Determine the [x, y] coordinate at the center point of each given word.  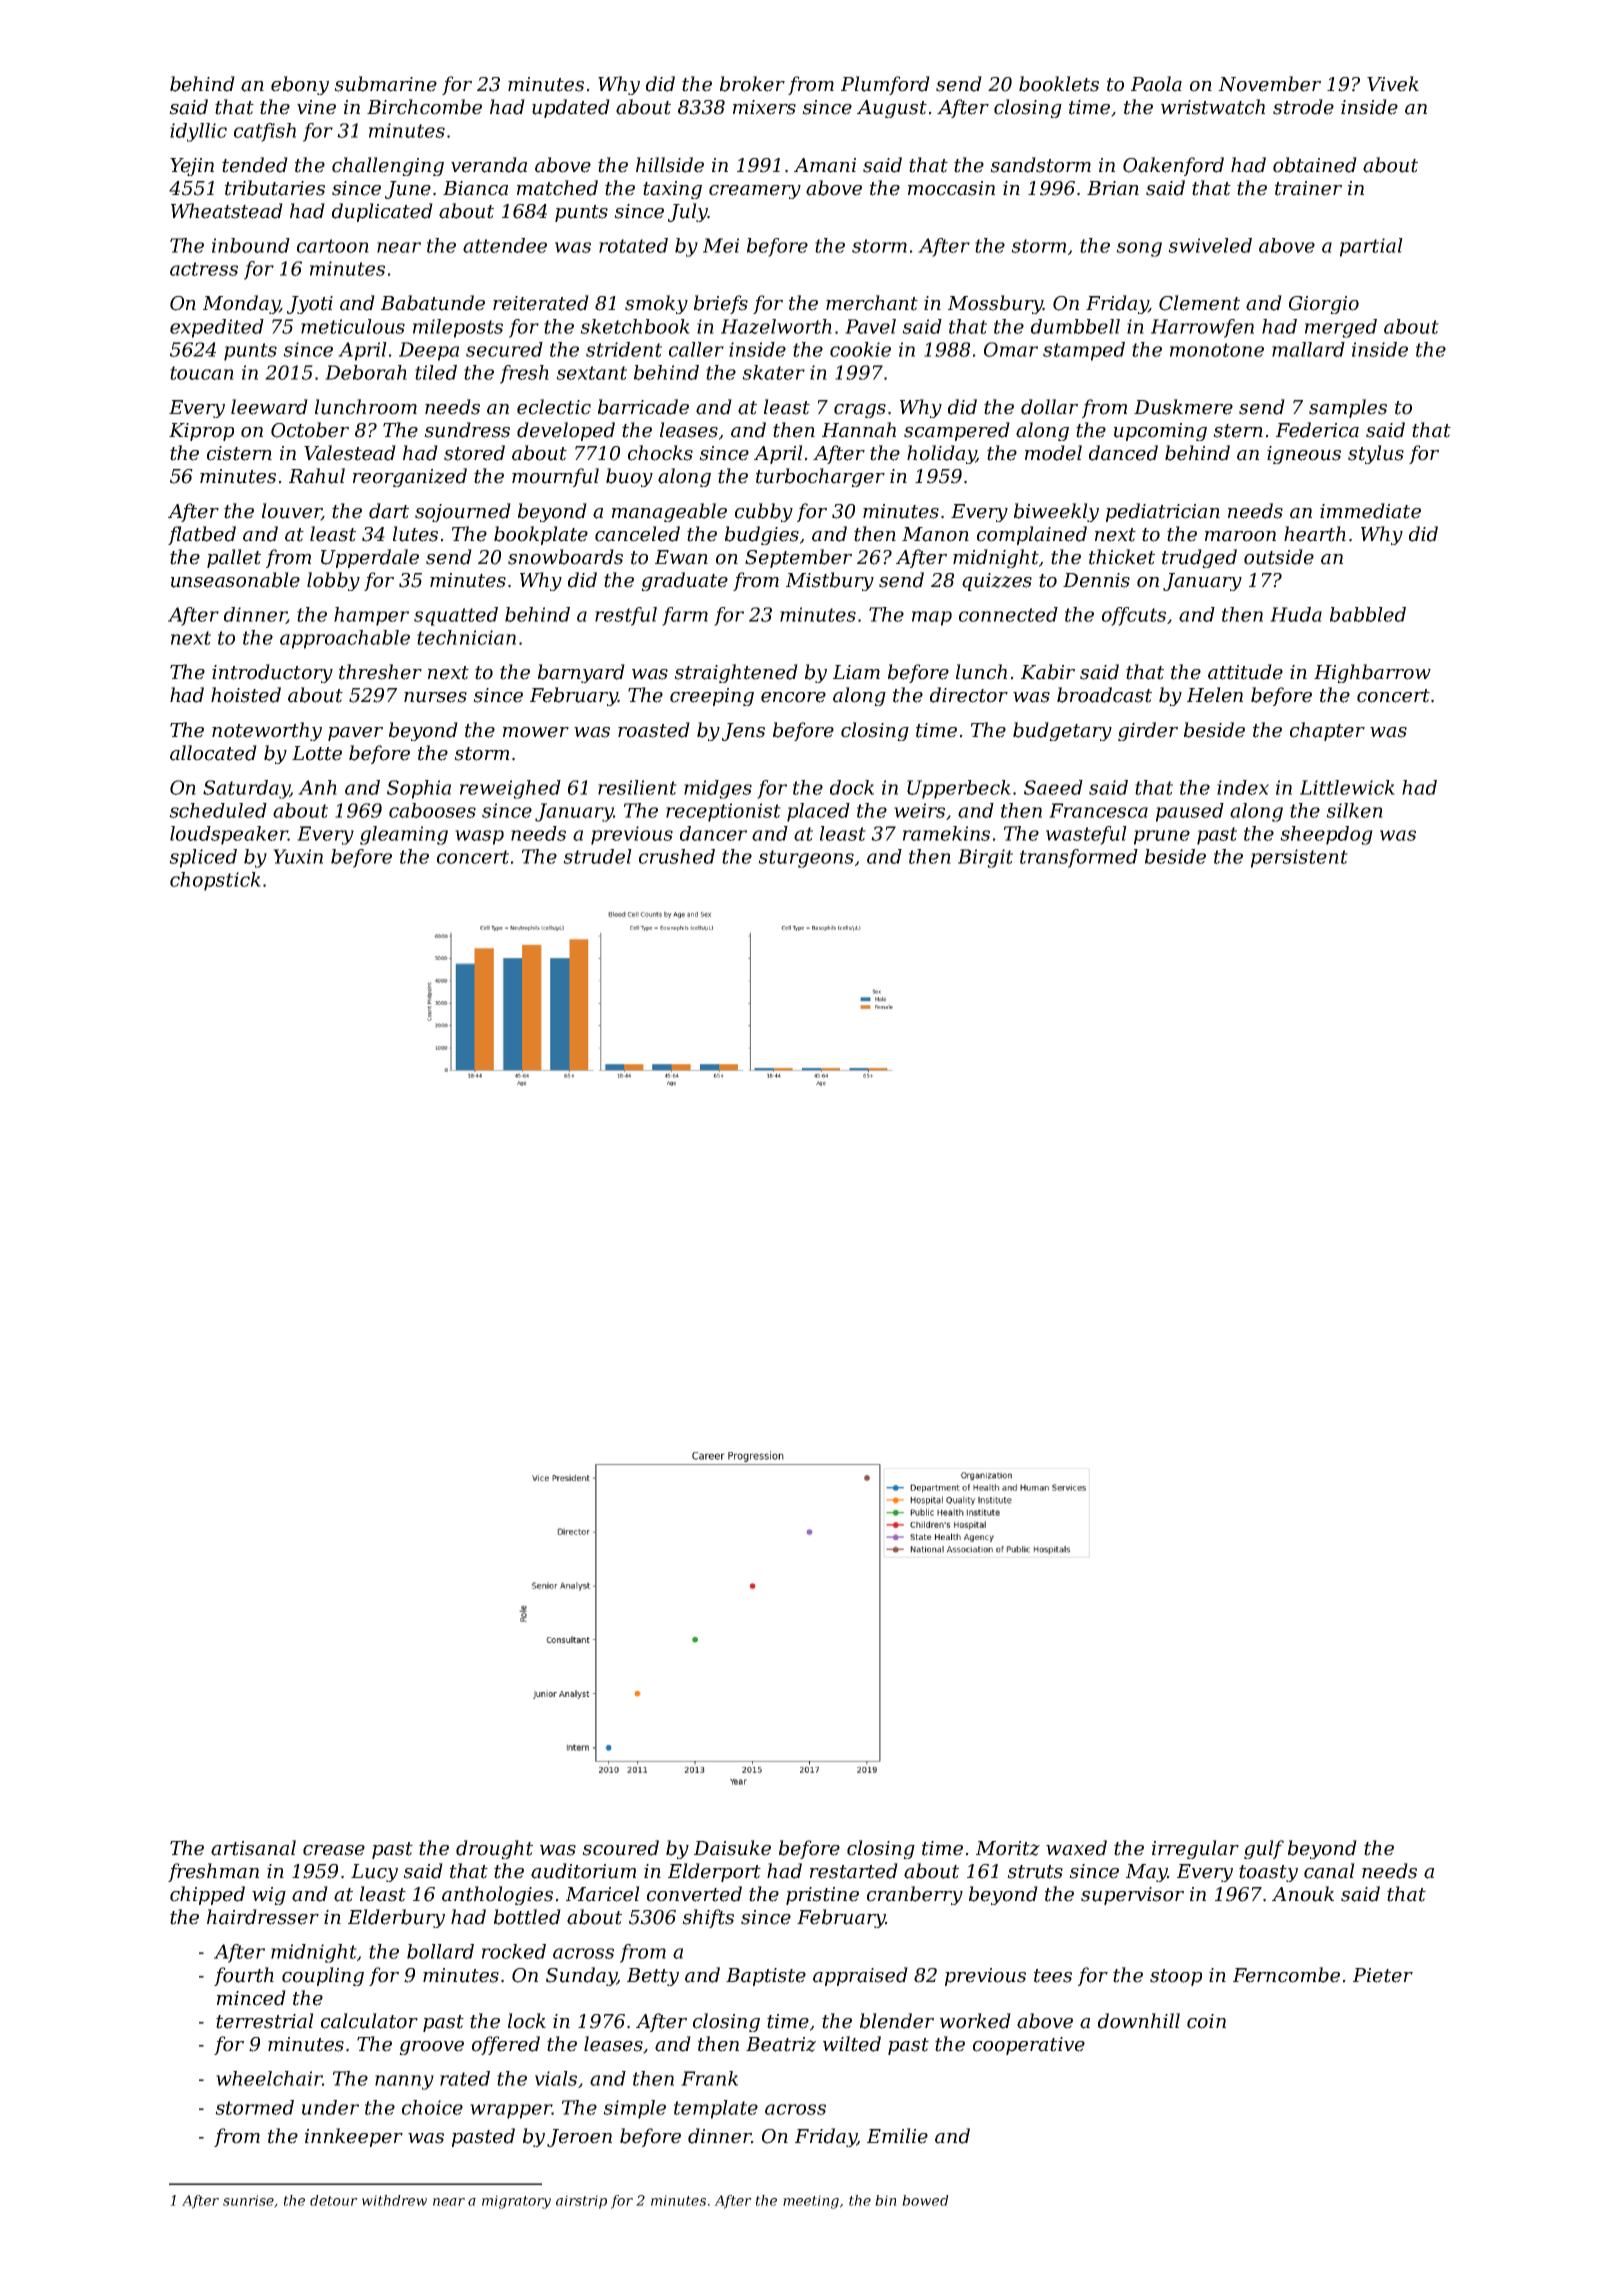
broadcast [1104, 695]
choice [432, 2107]
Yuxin [298, 856]
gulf [1264, 1849]
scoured [620, 1848]
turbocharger [820, 477]
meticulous [353, 326]
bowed [925, 2200]
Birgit [985, 858]
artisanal [253, 1848]
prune [1162, 837]
